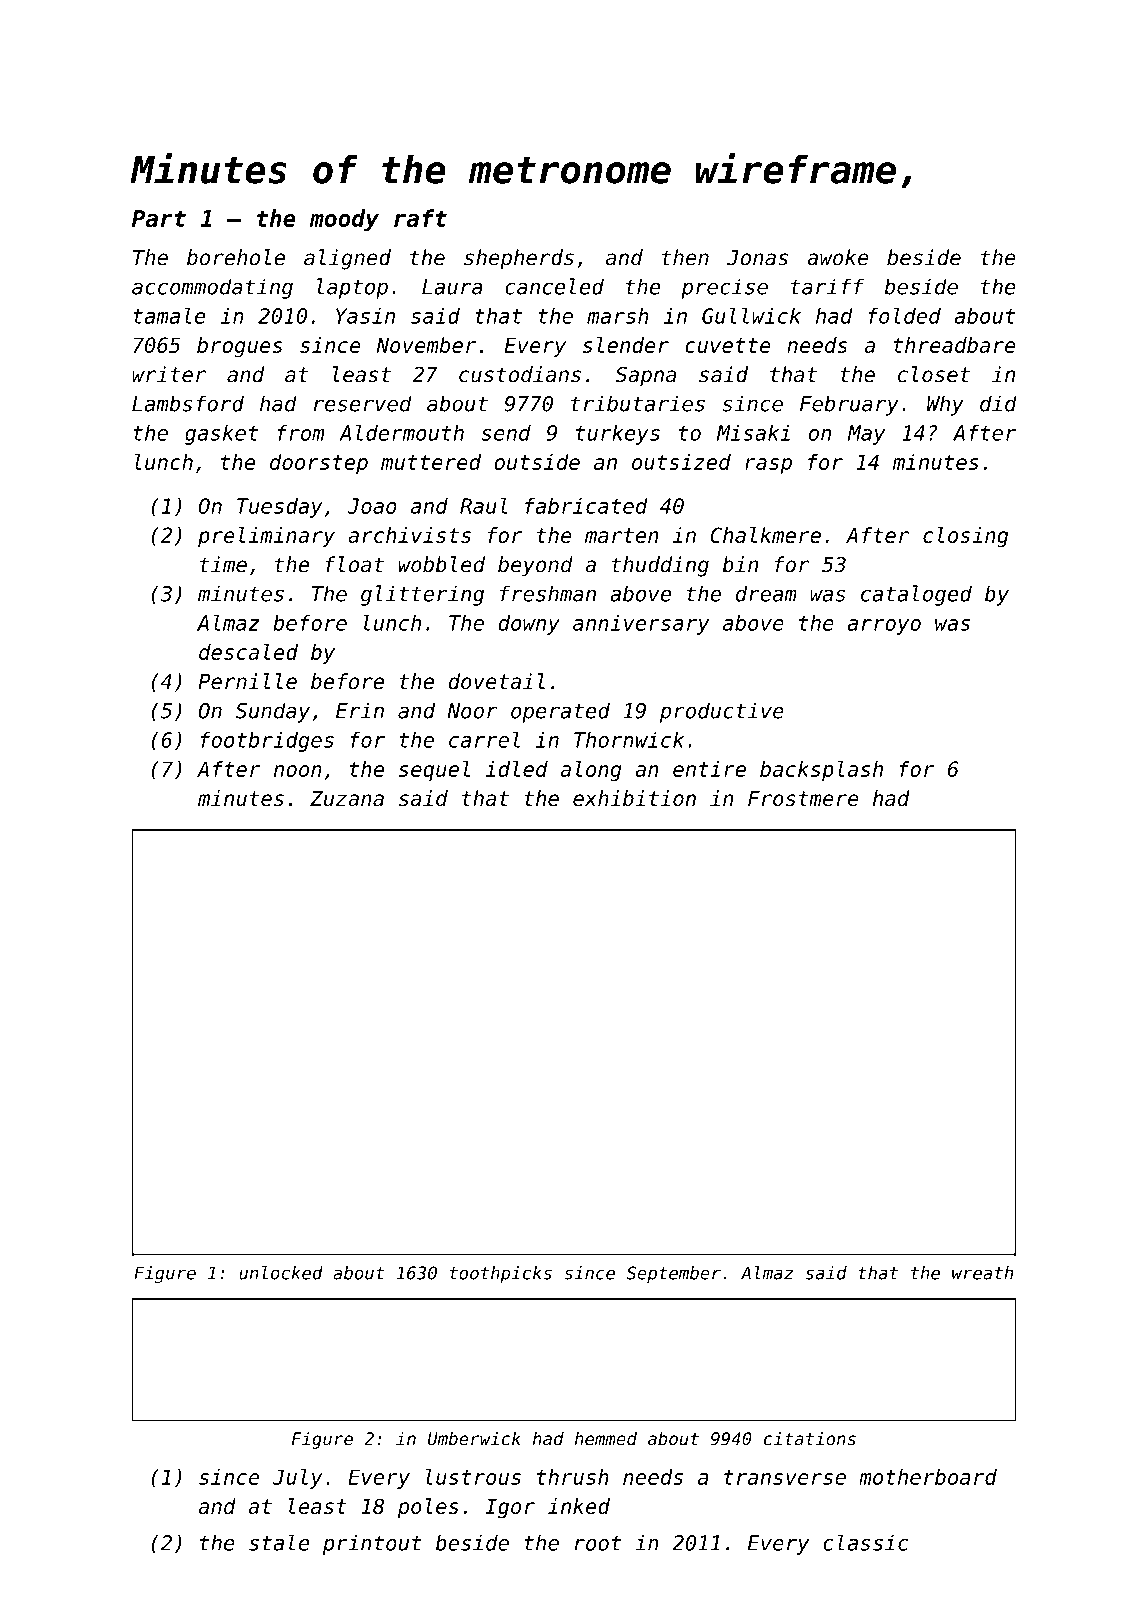  Describe the element at coordinates (223, 564) in the document. I see `time` at that location.
